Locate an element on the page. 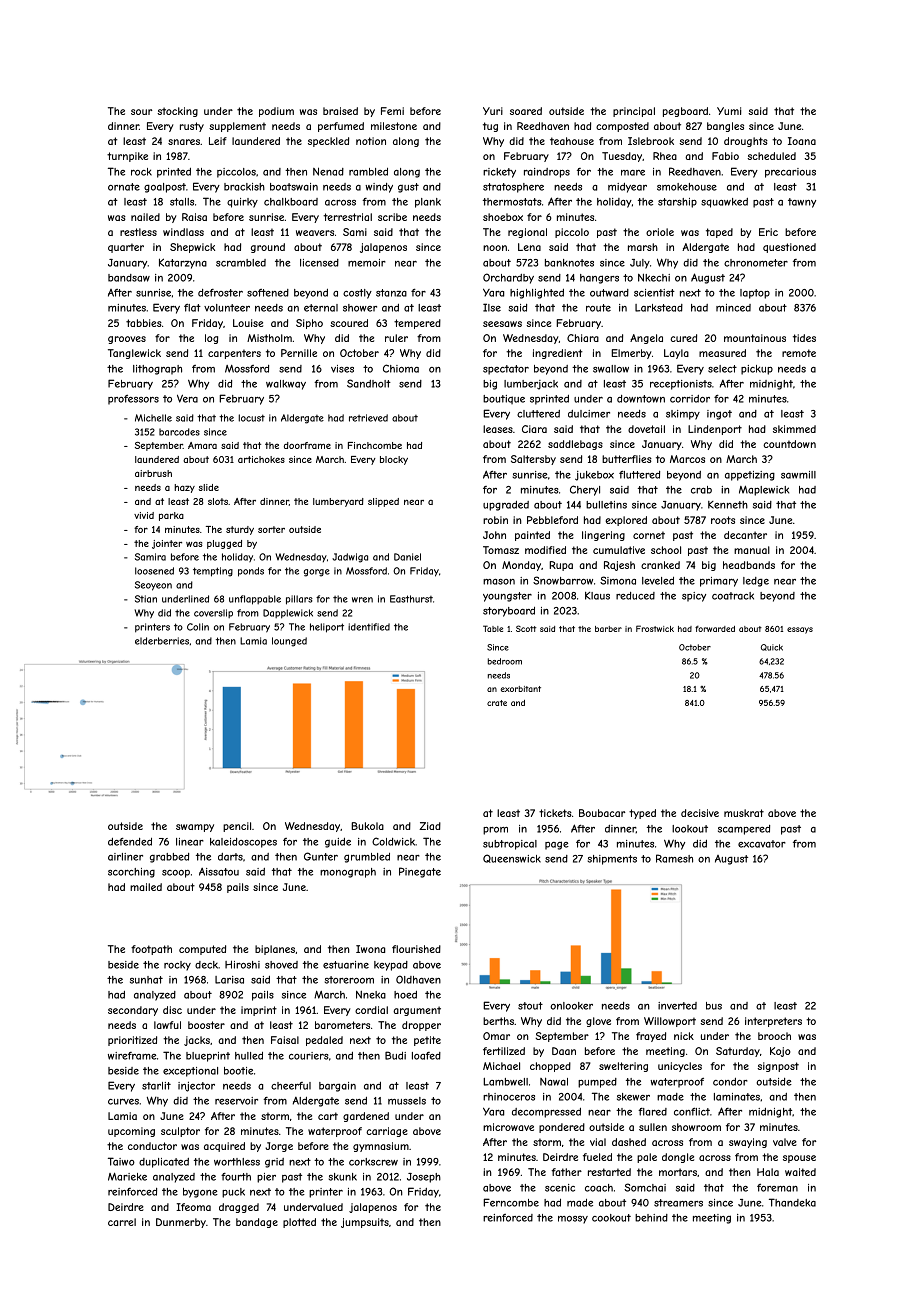  Michelle is located at coordinates (153, 418).
